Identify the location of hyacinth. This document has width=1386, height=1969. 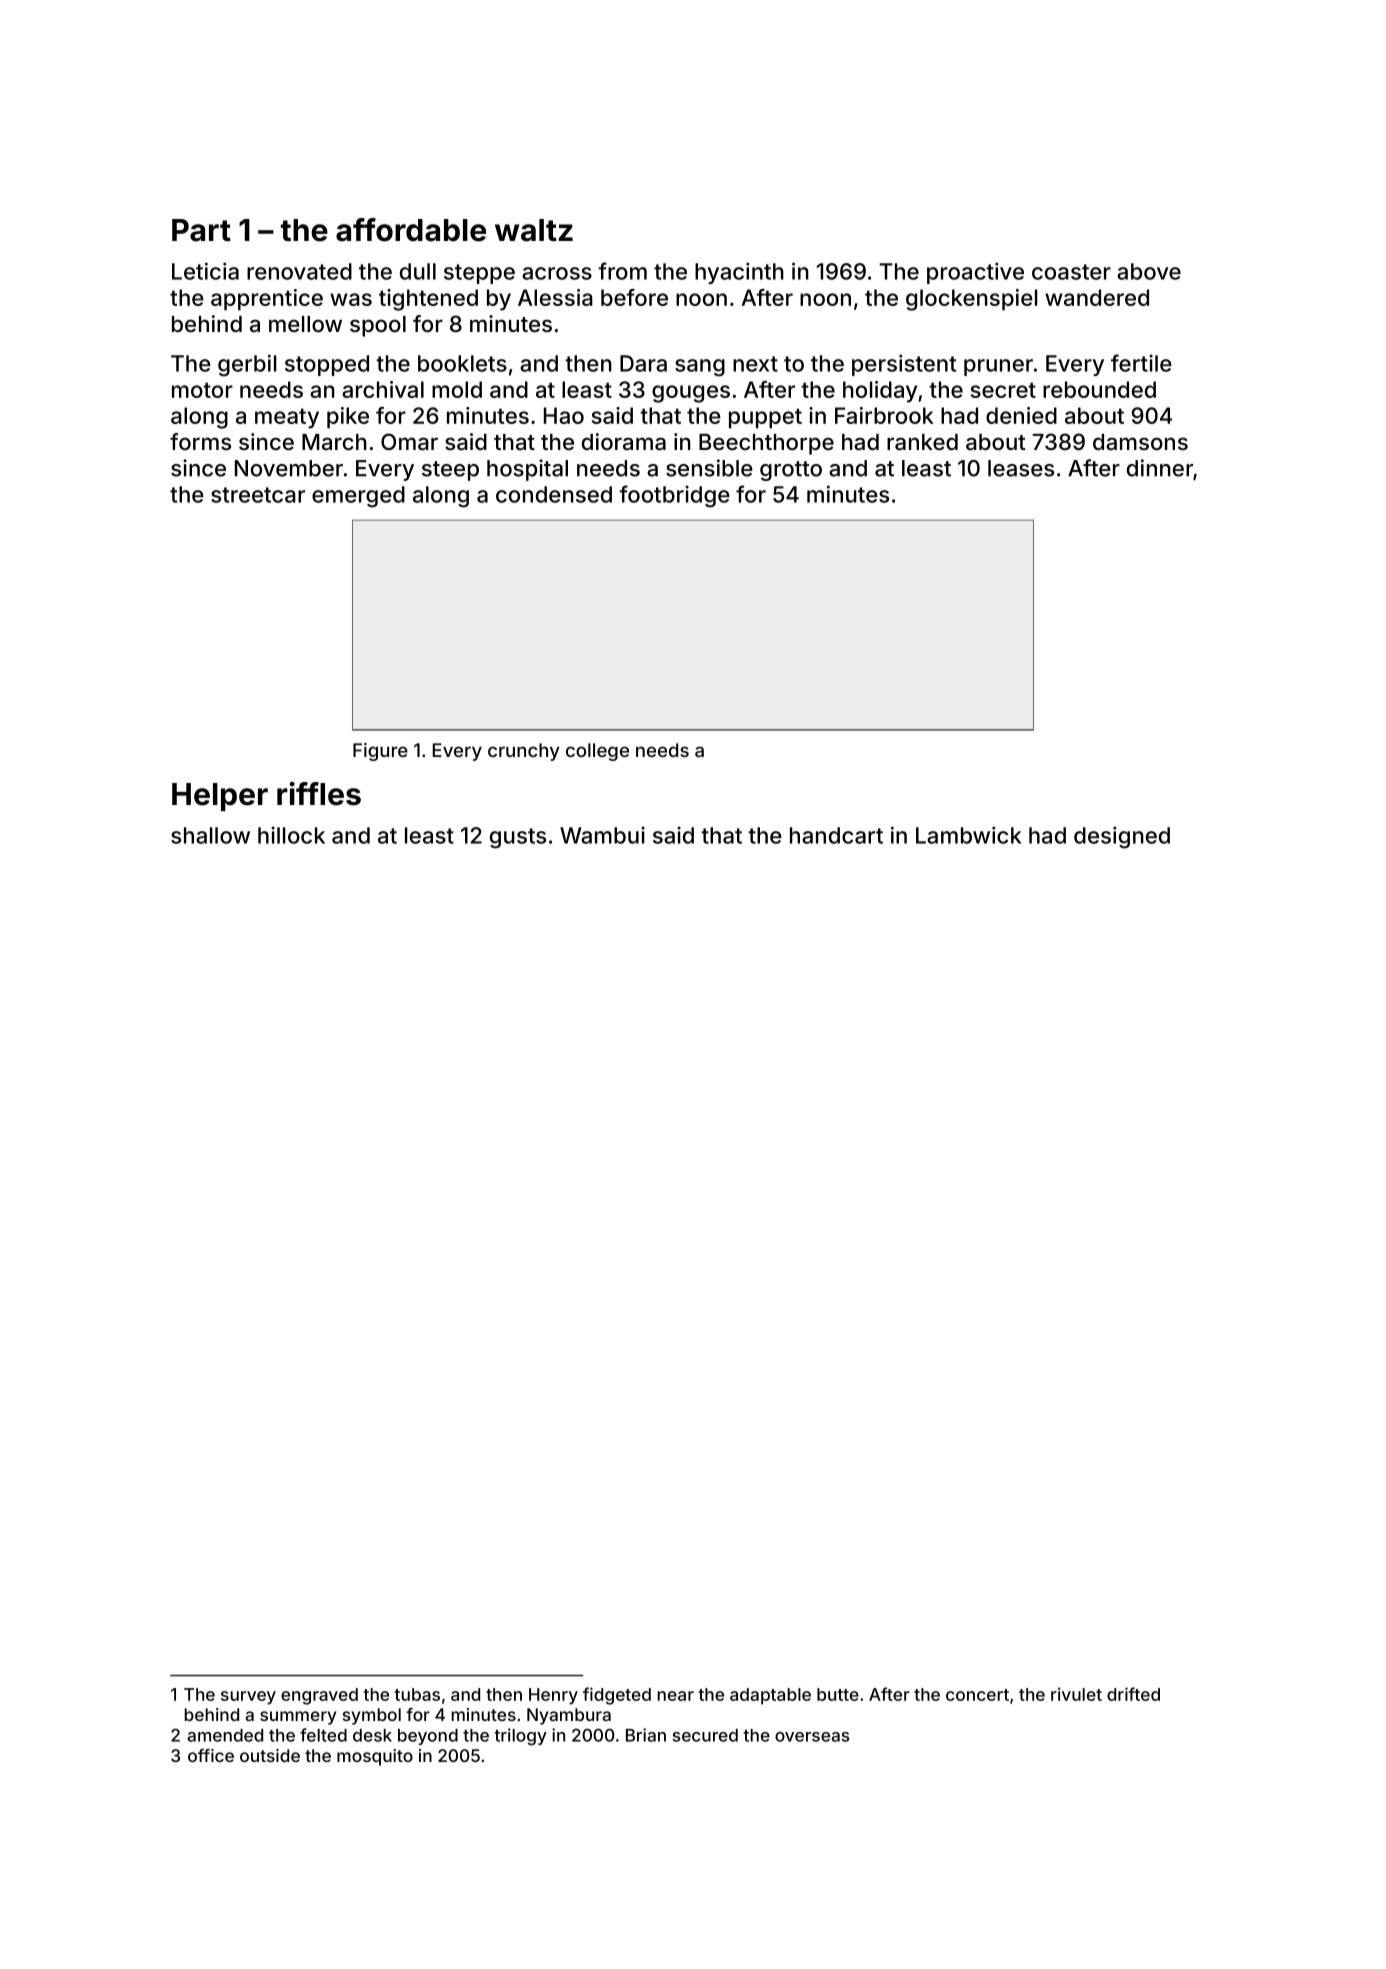
(739, 273).
